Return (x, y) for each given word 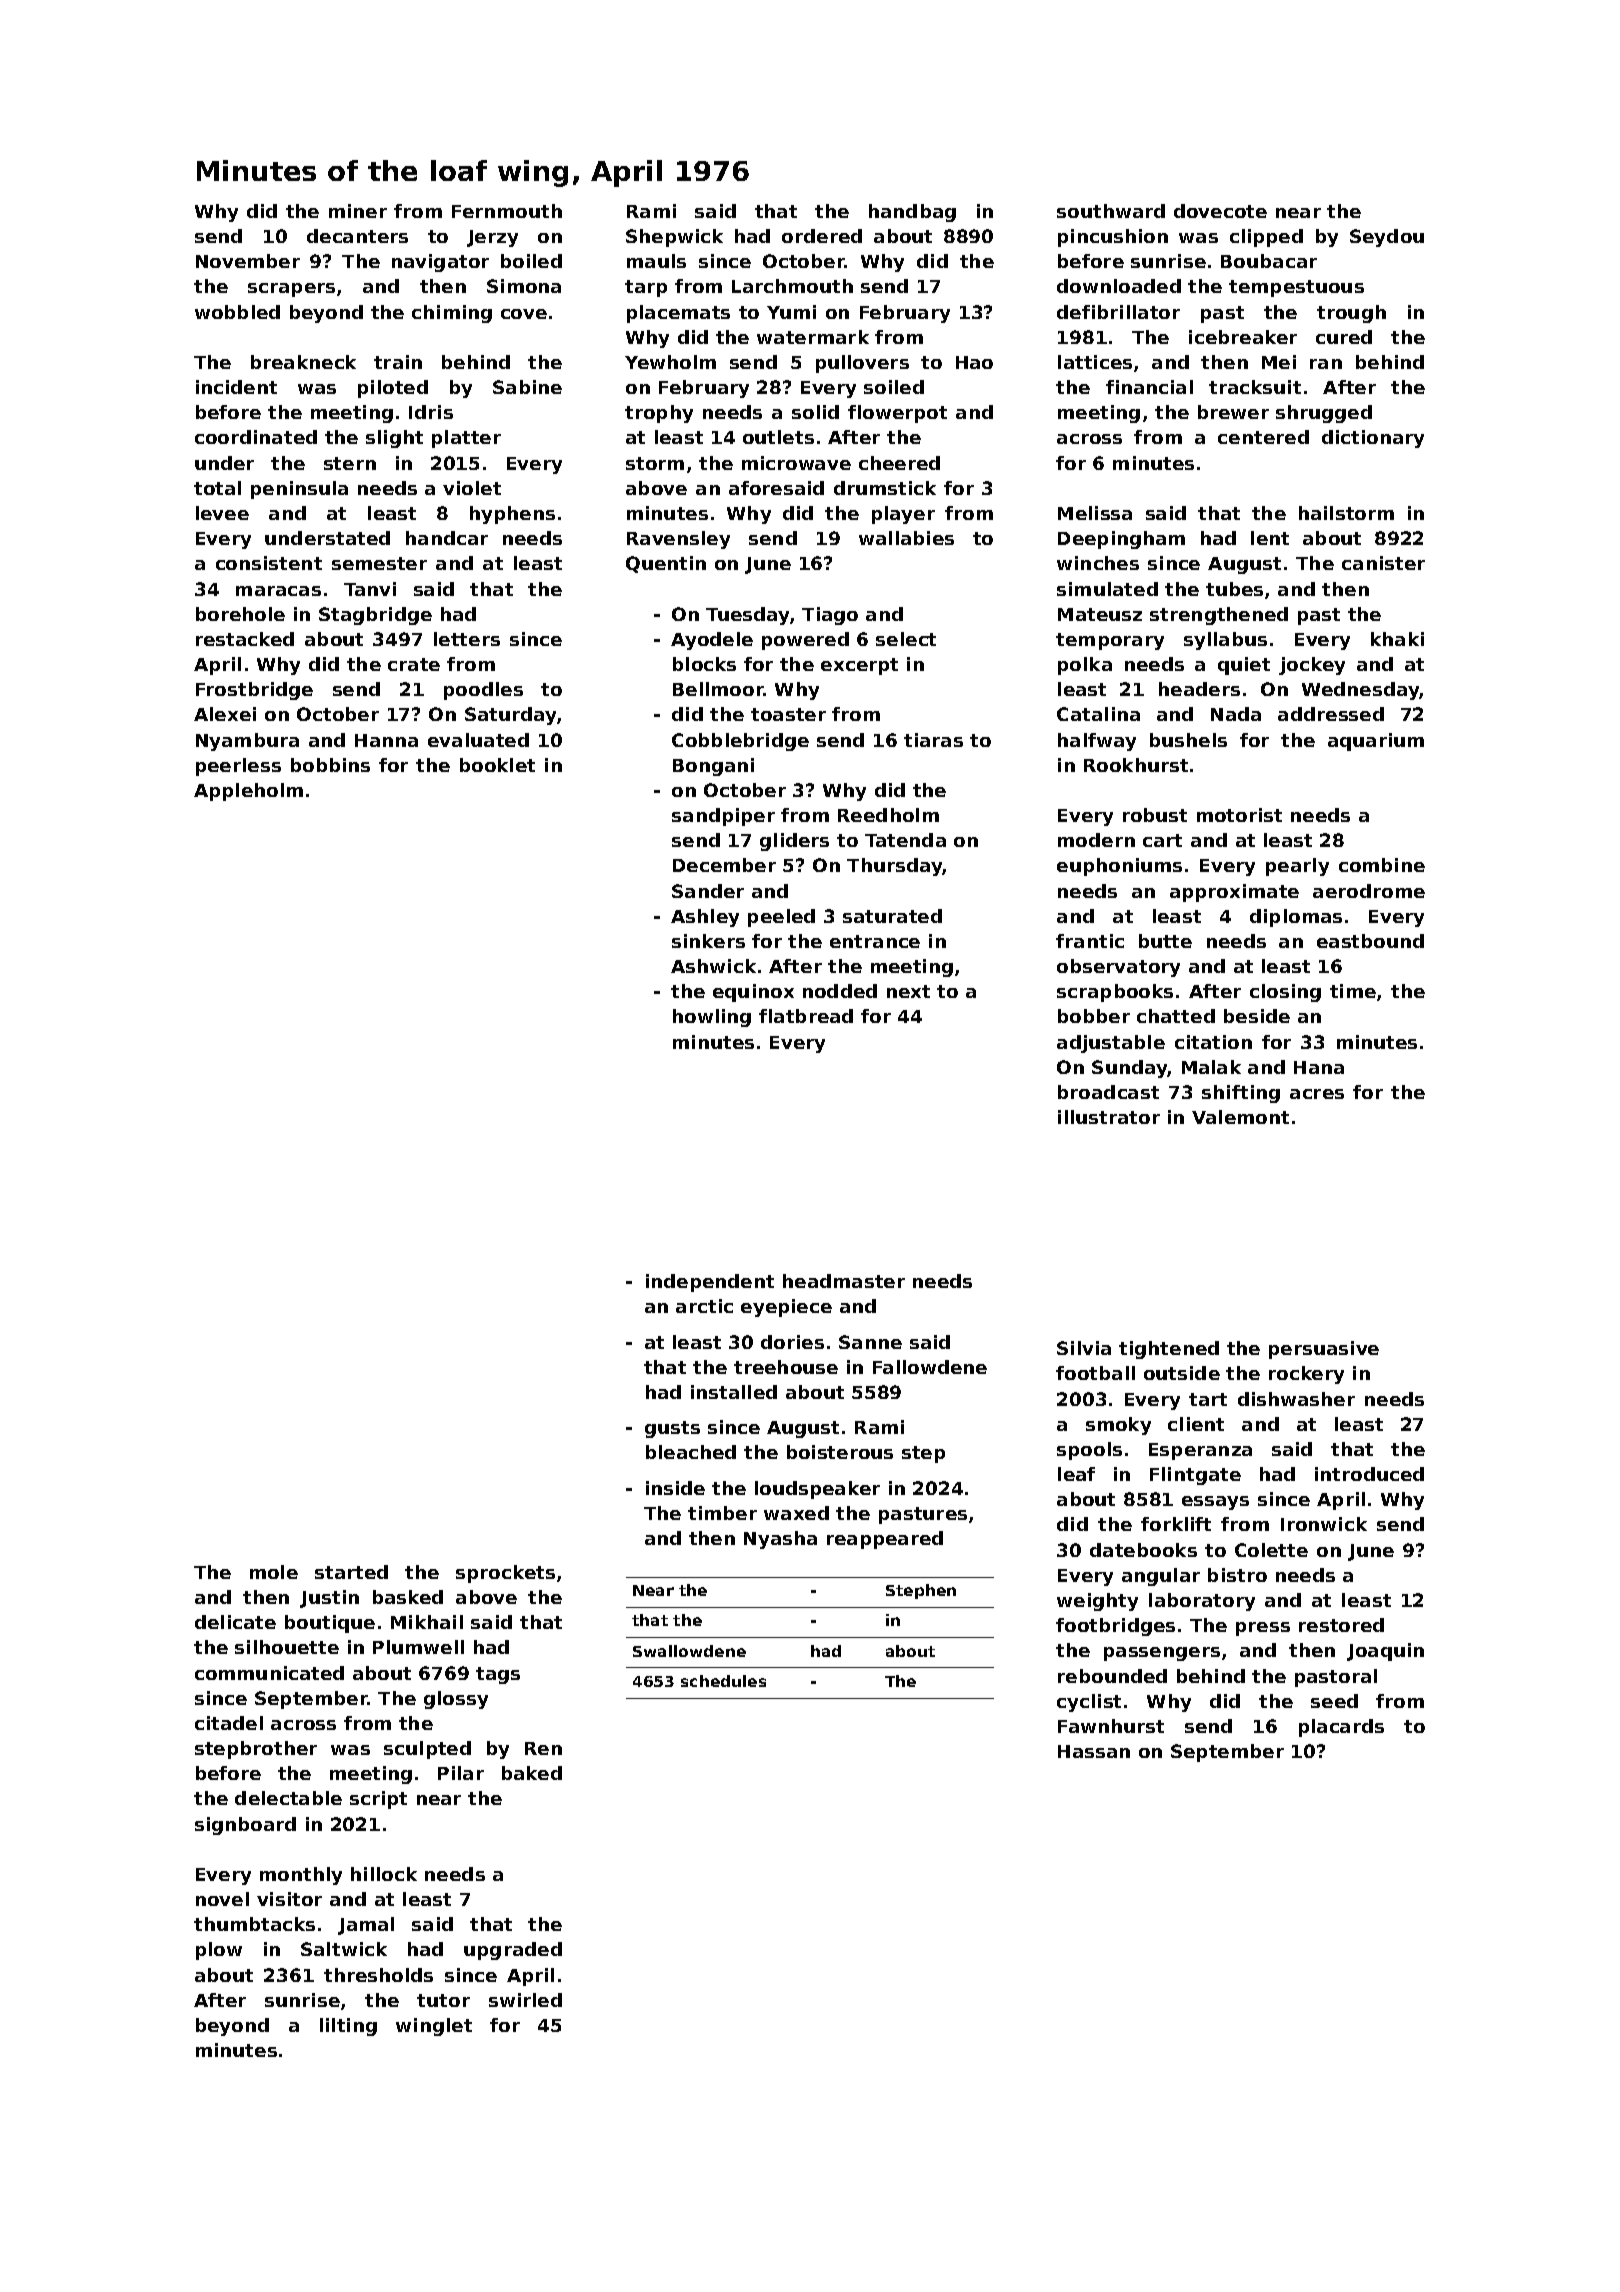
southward (1111, 211)
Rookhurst (1136, 765)
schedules (723, 1681)
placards (1341, 1728)
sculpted (427, 1750)
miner (358, 211)
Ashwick (713, 966)
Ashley (705, 918)
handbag (912, 213)
